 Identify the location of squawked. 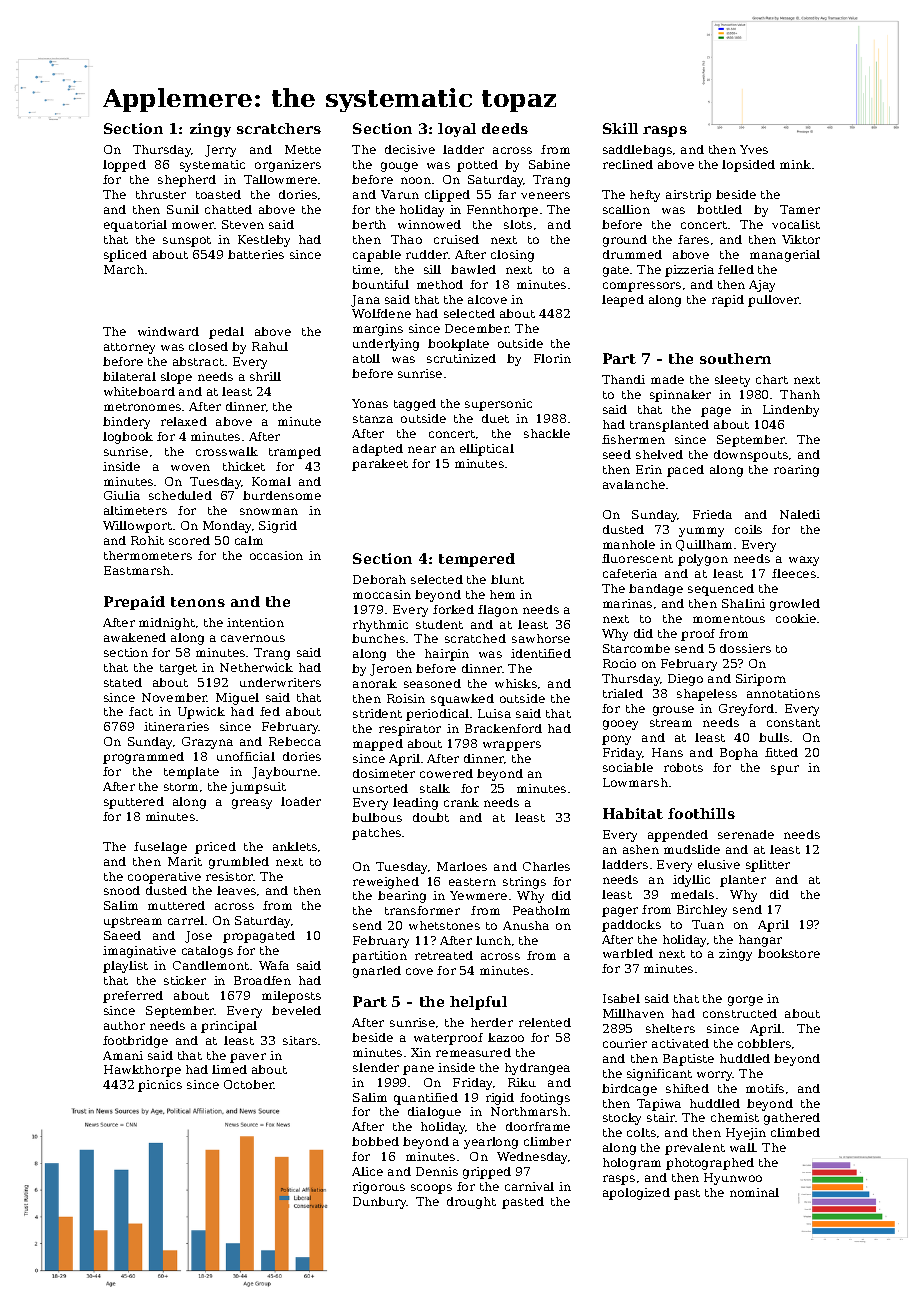
(462, 700).
